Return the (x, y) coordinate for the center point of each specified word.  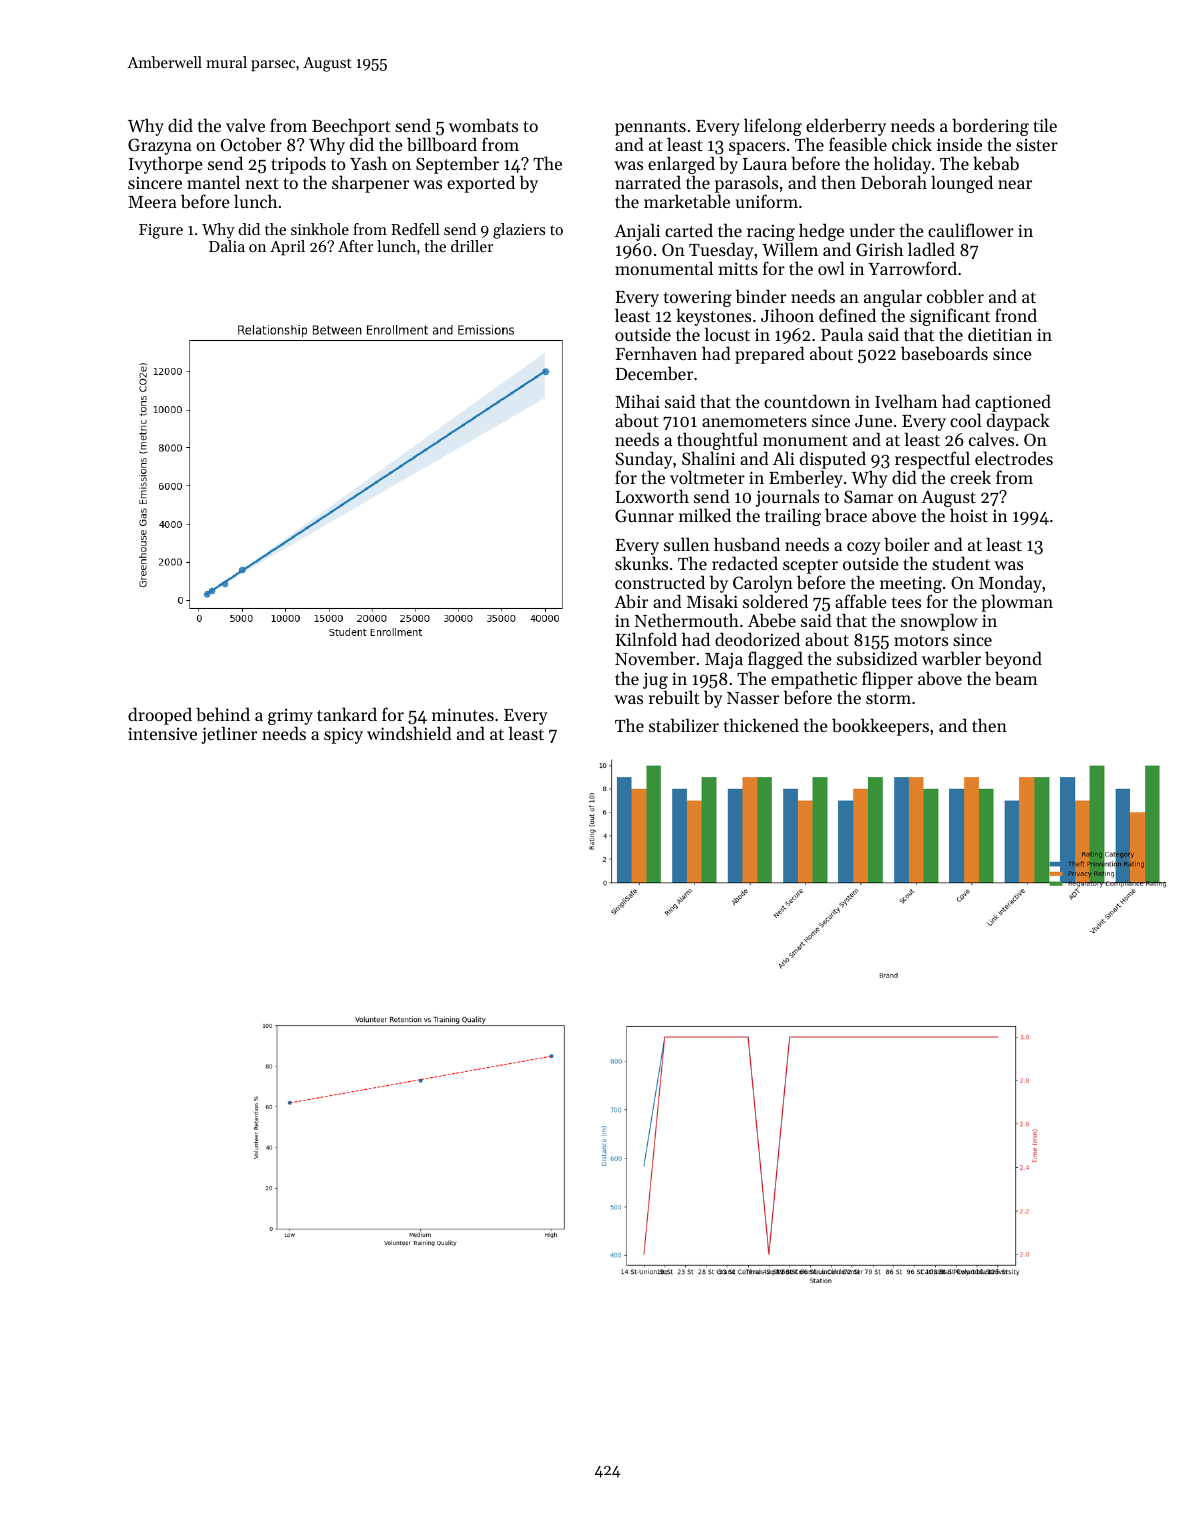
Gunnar (644, 515)
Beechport (351, 127)
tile (1045, 125)
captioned (1013, 403)
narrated (648, 182)
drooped (160, 716)
